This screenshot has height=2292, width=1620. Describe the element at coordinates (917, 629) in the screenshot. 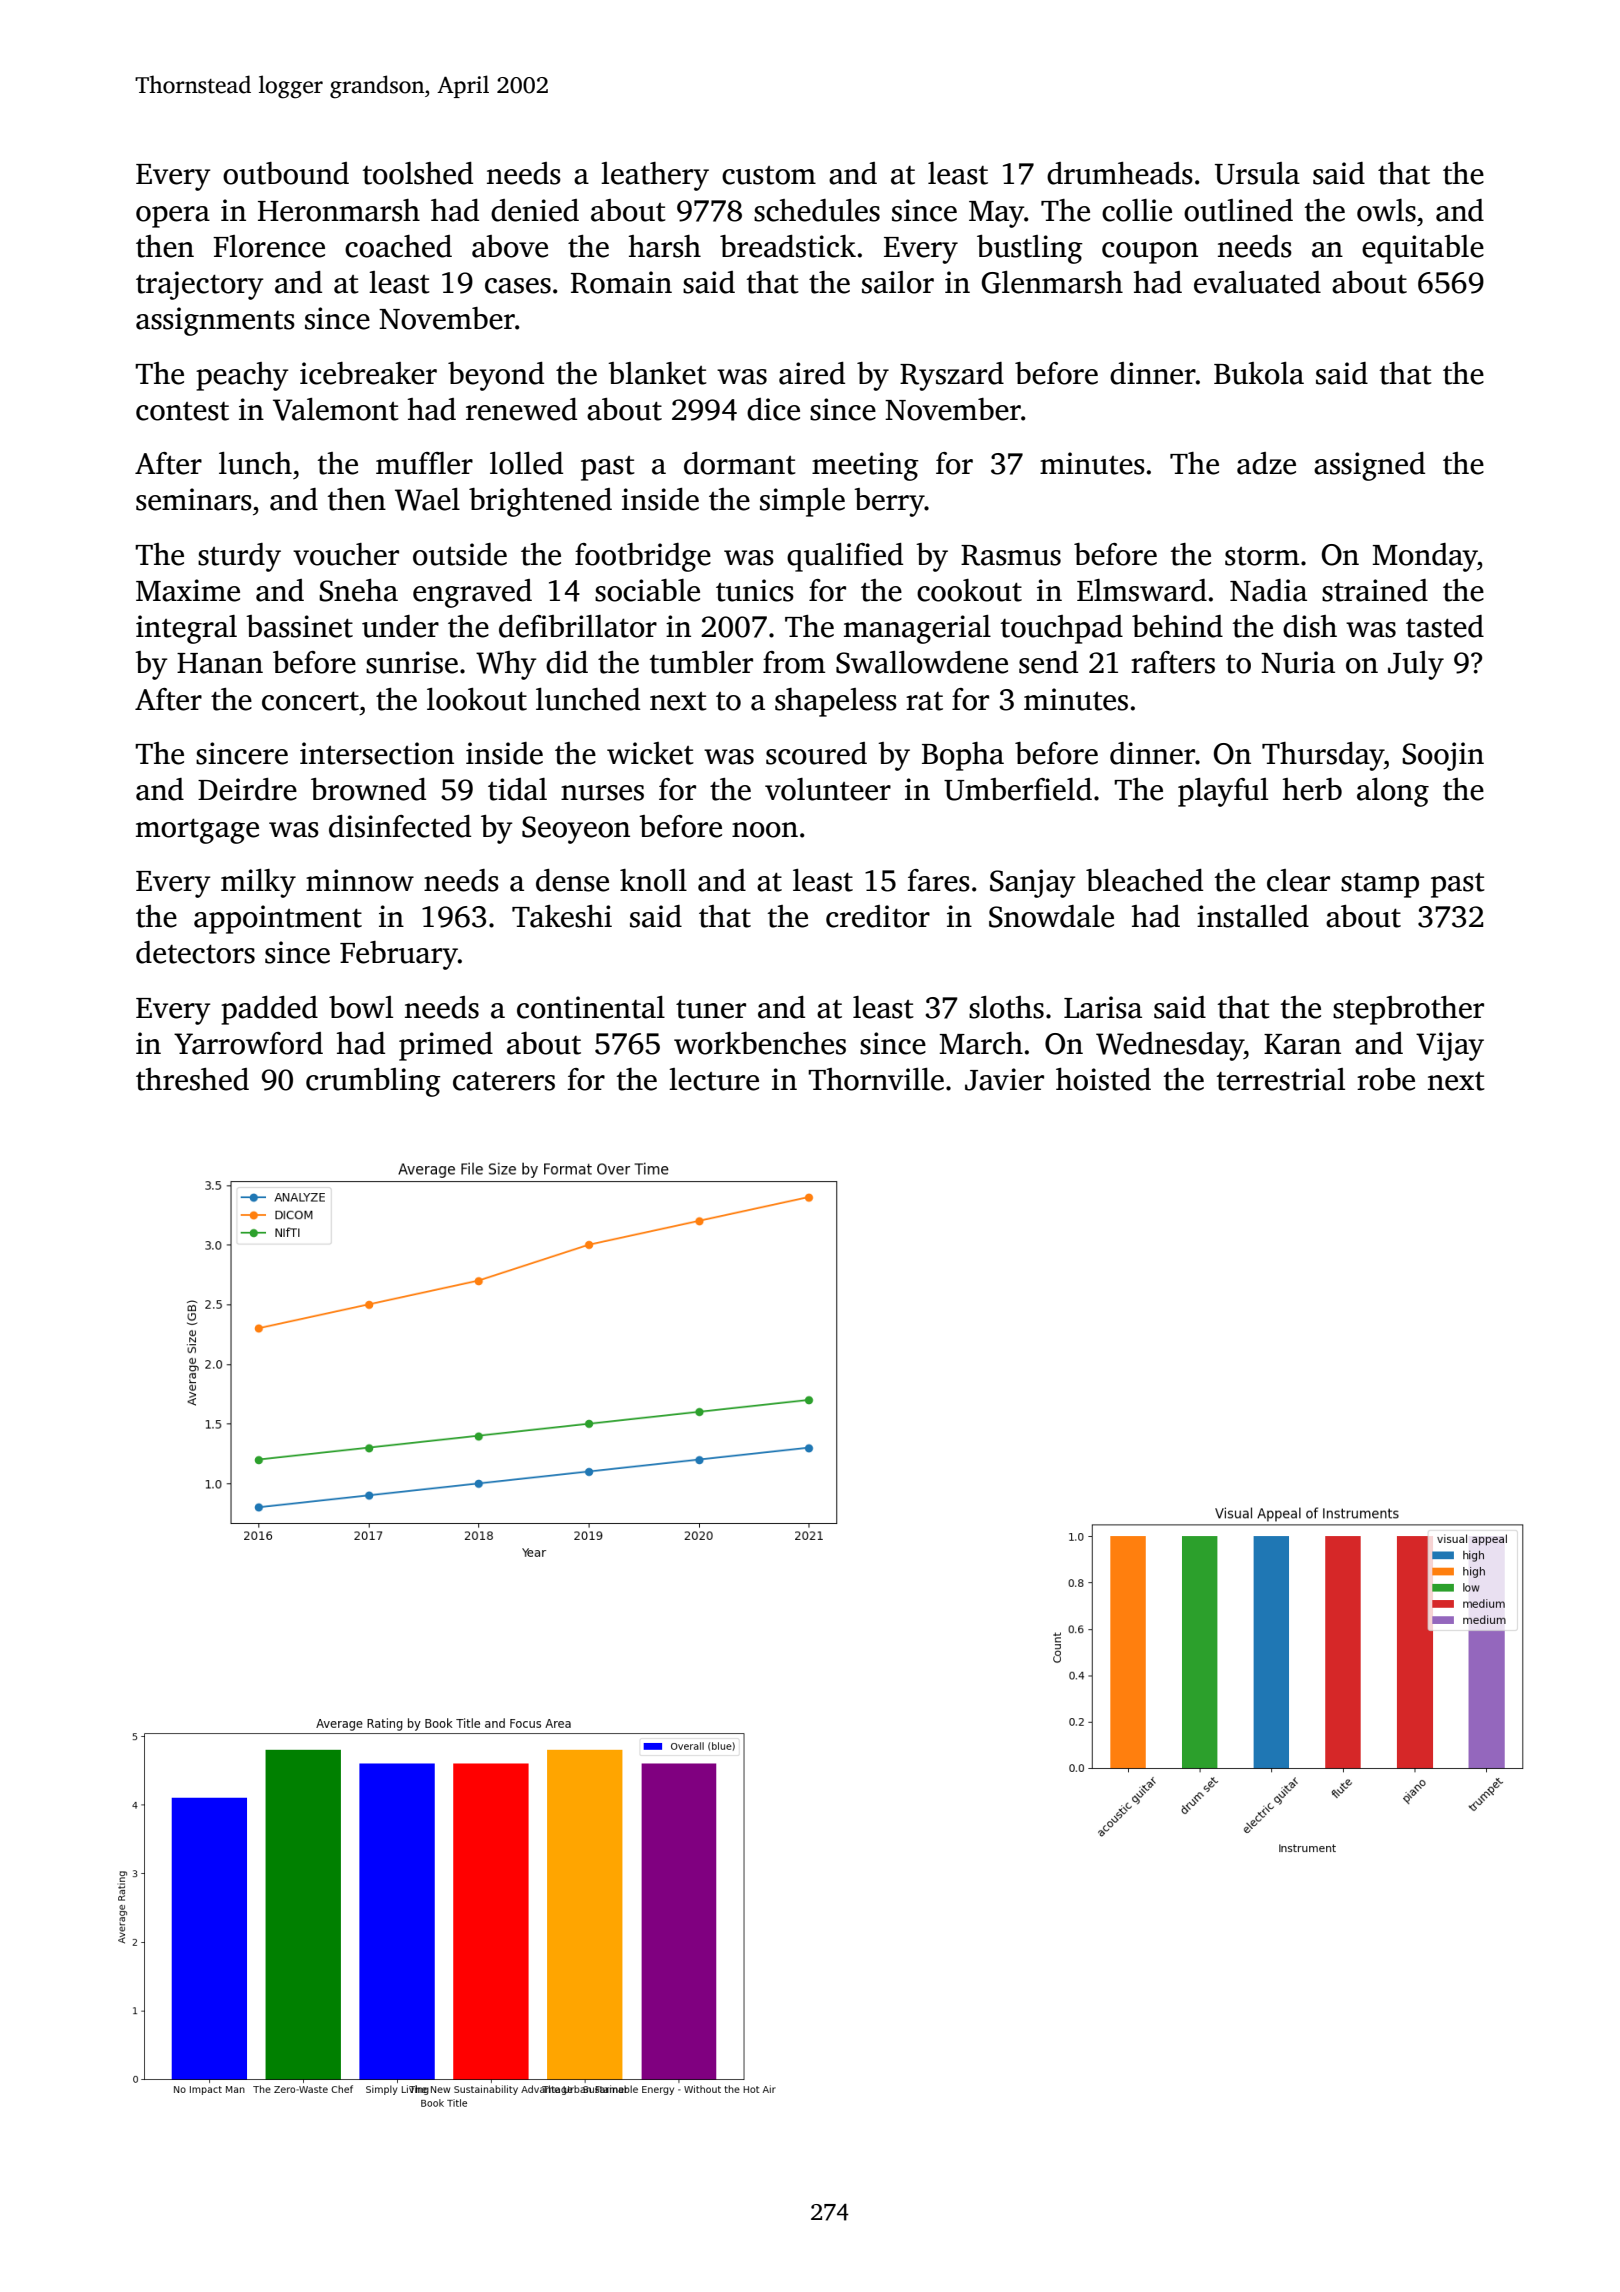

I see `managerial` at that location.
